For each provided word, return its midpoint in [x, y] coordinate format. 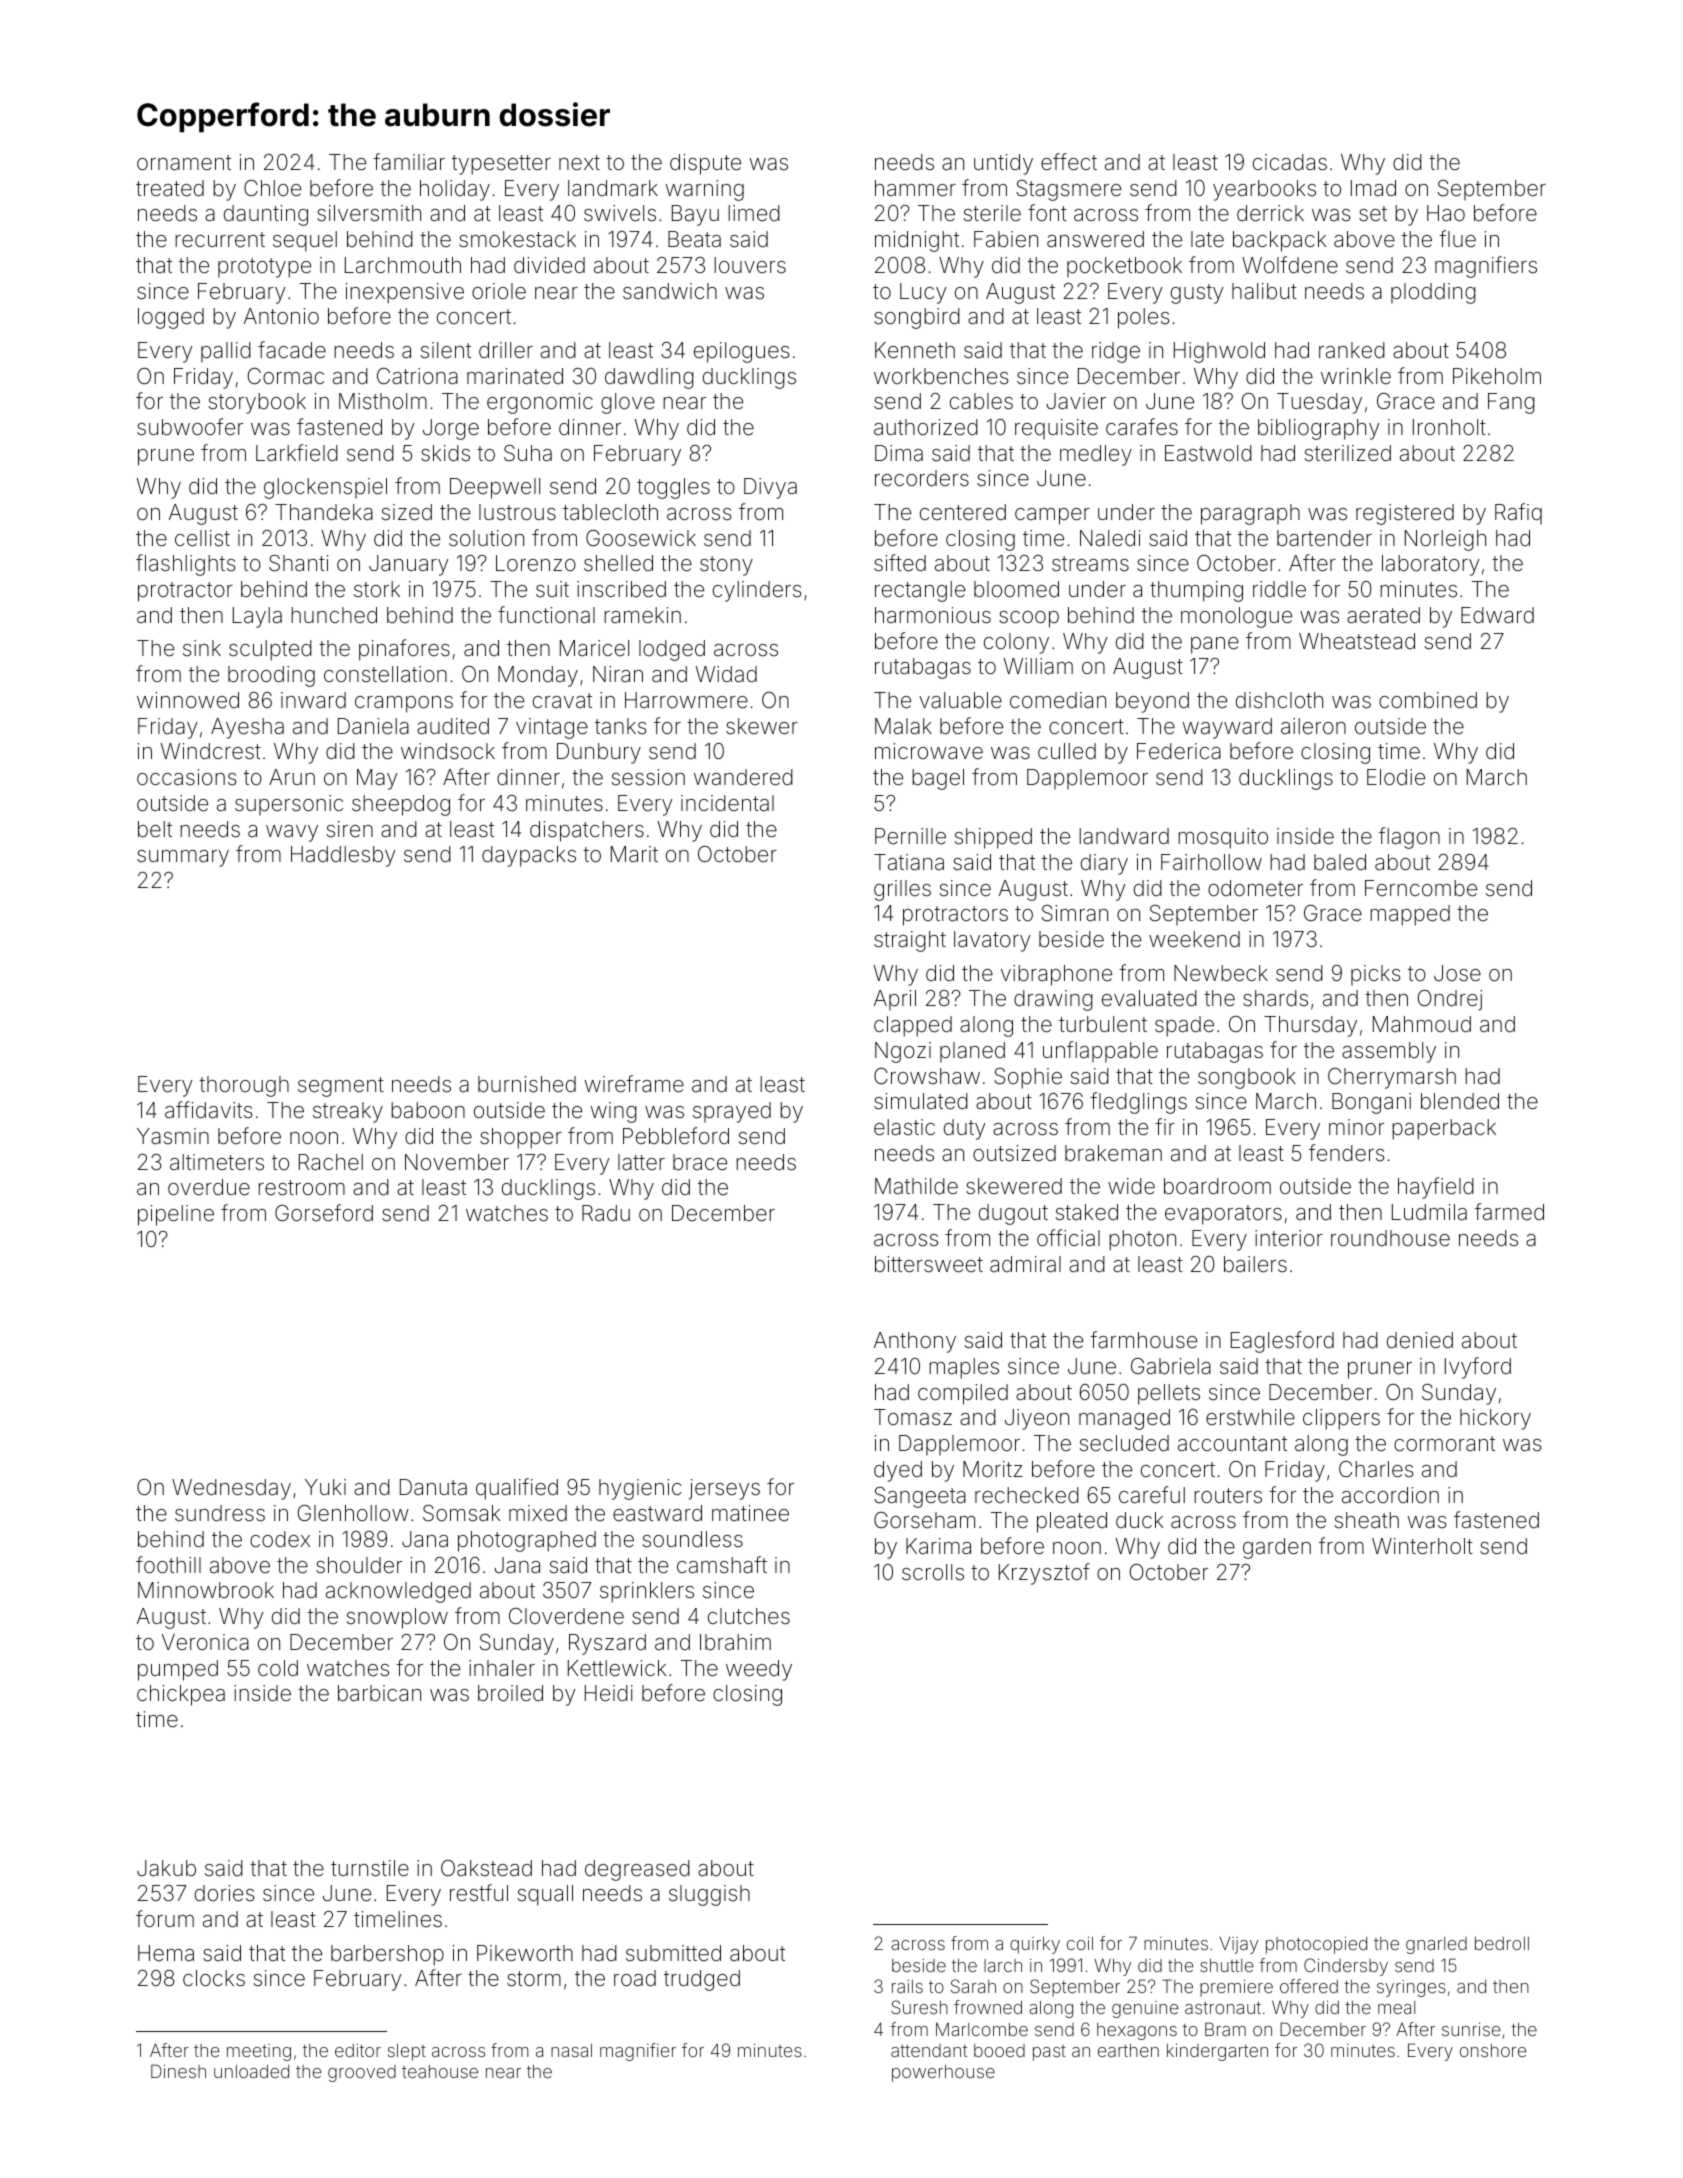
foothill [168, 1565]
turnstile [370, 1868]
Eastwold [1208, 453]
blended [1460, 1101]
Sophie [1028, 1078]
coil [1080, 1943]
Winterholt [1422, 1546]
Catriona [417, 376]
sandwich [670, 291]
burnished [527, 1084]
